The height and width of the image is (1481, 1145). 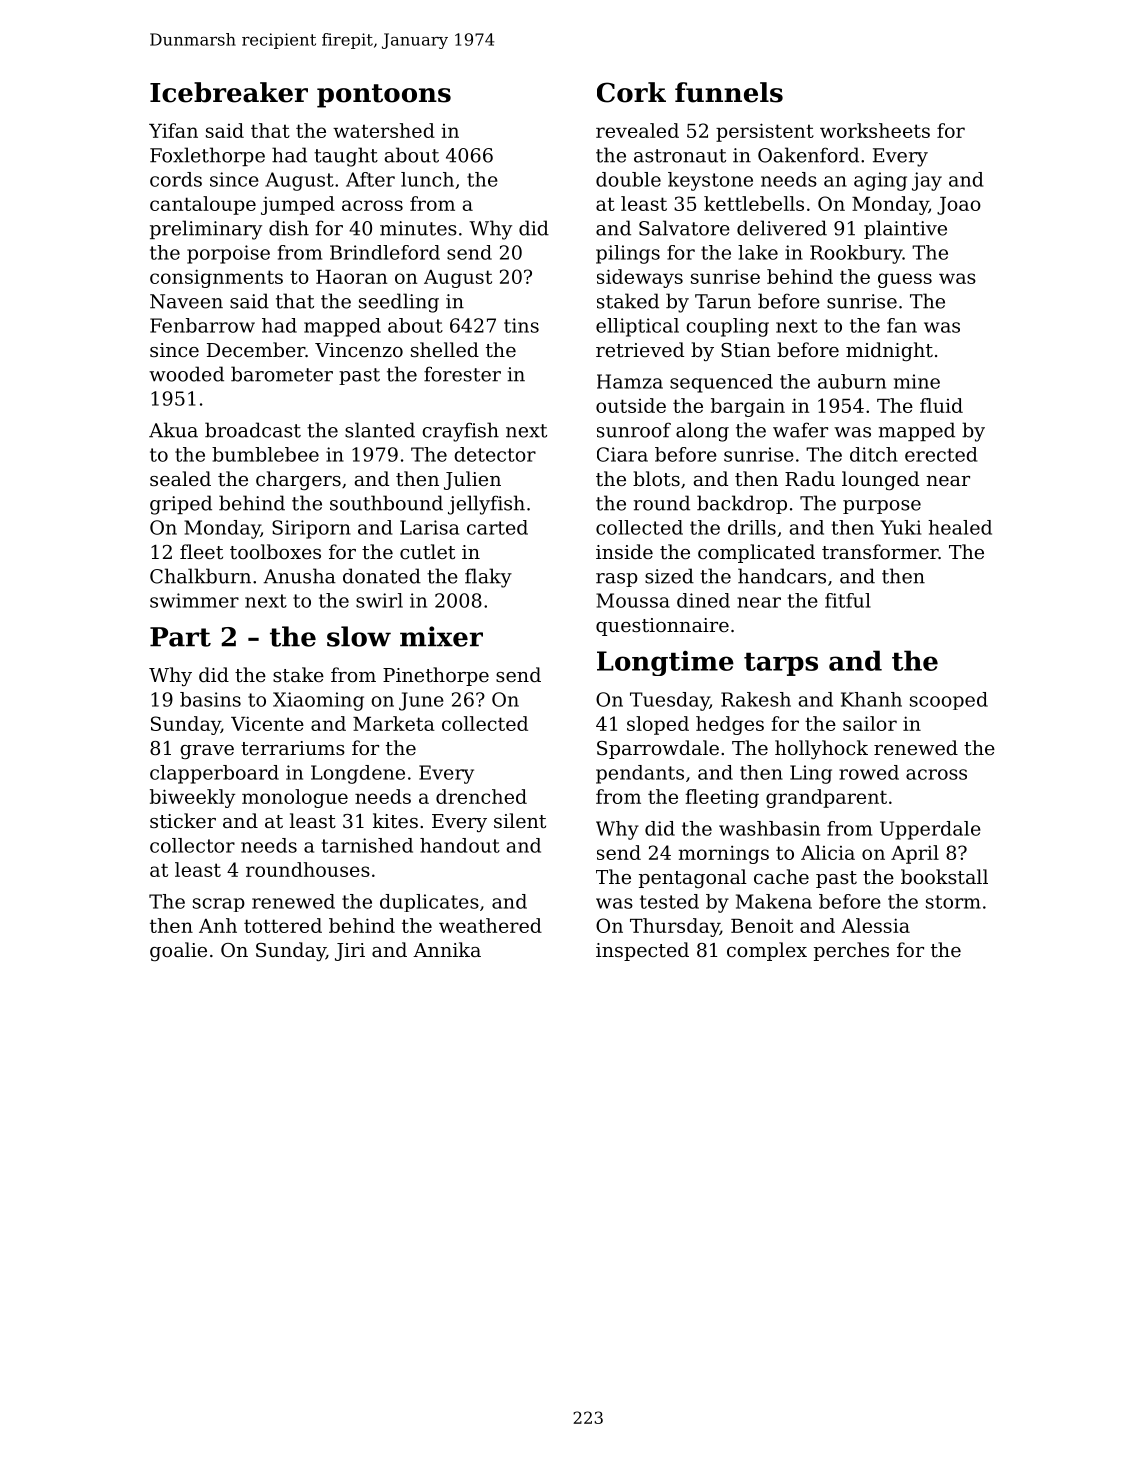 I want to click on Jiri, so click(x=350, y=952).
